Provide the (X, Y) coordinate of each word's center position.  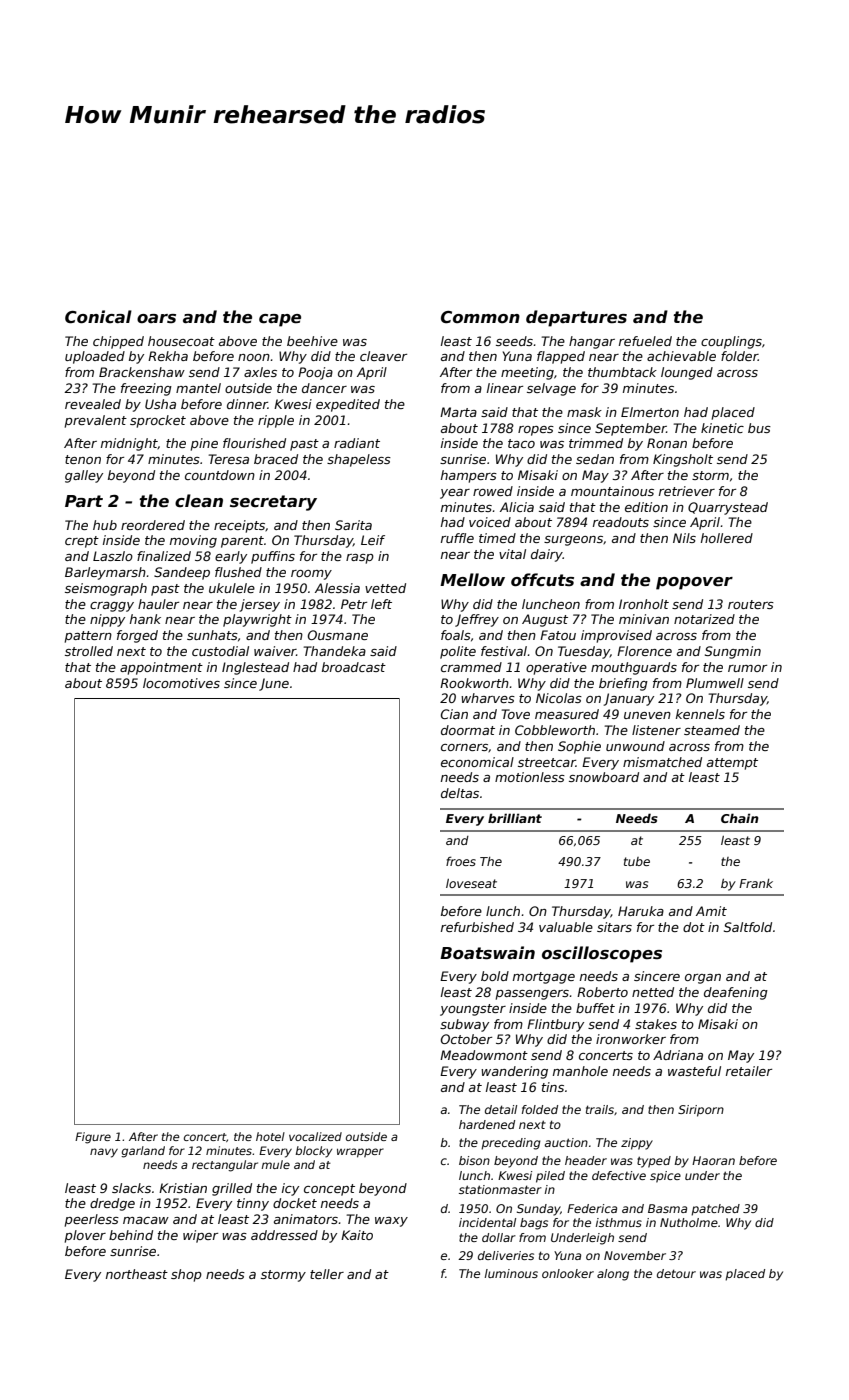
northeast (137, 1274)
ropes (536, 431)
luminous (511, 1273)
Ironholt (644, 604)
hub (105, 525)
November (635, 1255)
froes (461, 861)
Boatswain (487, 953)
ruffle (457, 538)
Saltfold (748, 927)
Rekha (168, 356)
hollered (727, 538)
